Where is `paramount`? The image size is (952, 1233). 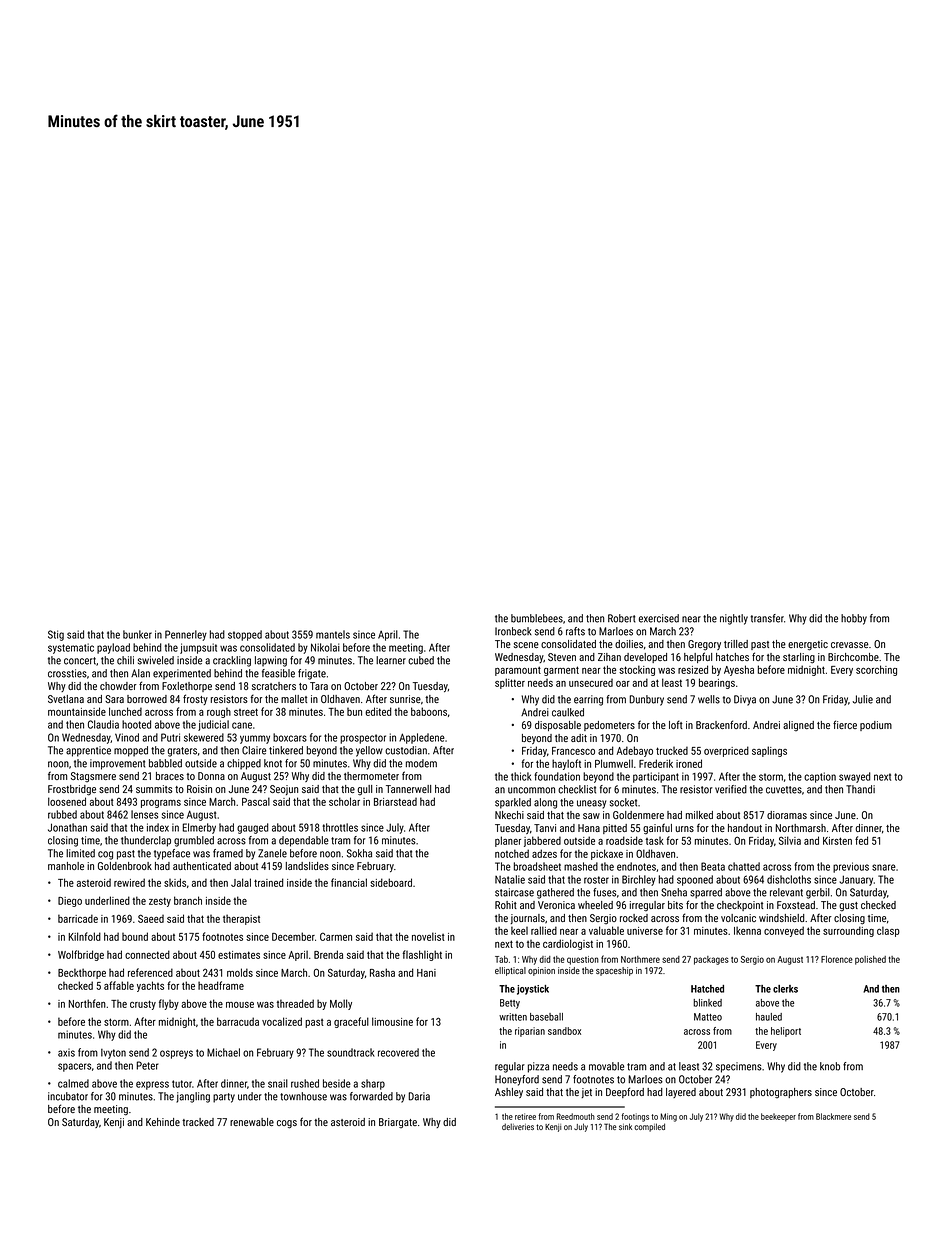
paramount is located at coordinates (518, 671).
